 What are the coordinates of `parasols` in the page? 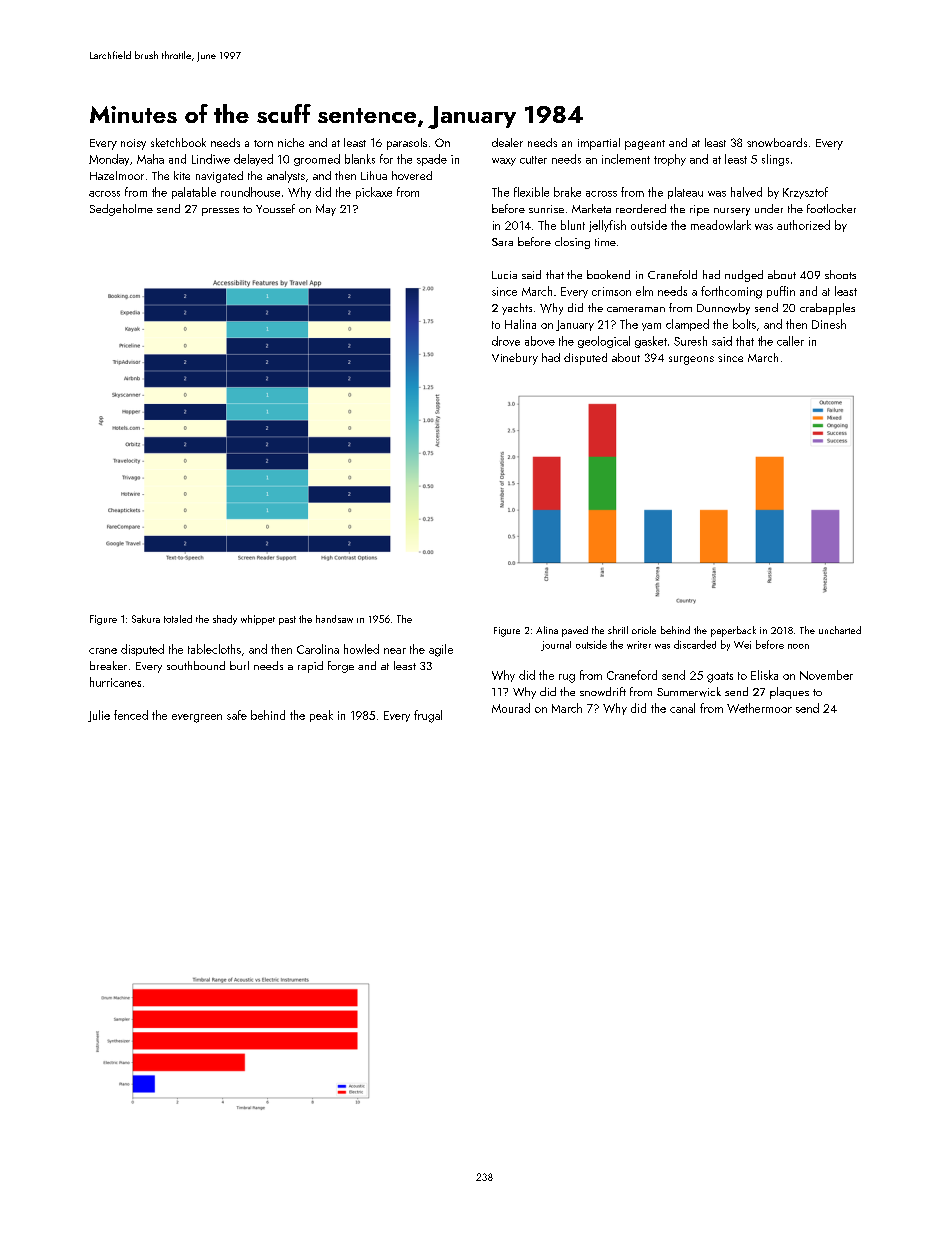 It's located at (407, 144).
